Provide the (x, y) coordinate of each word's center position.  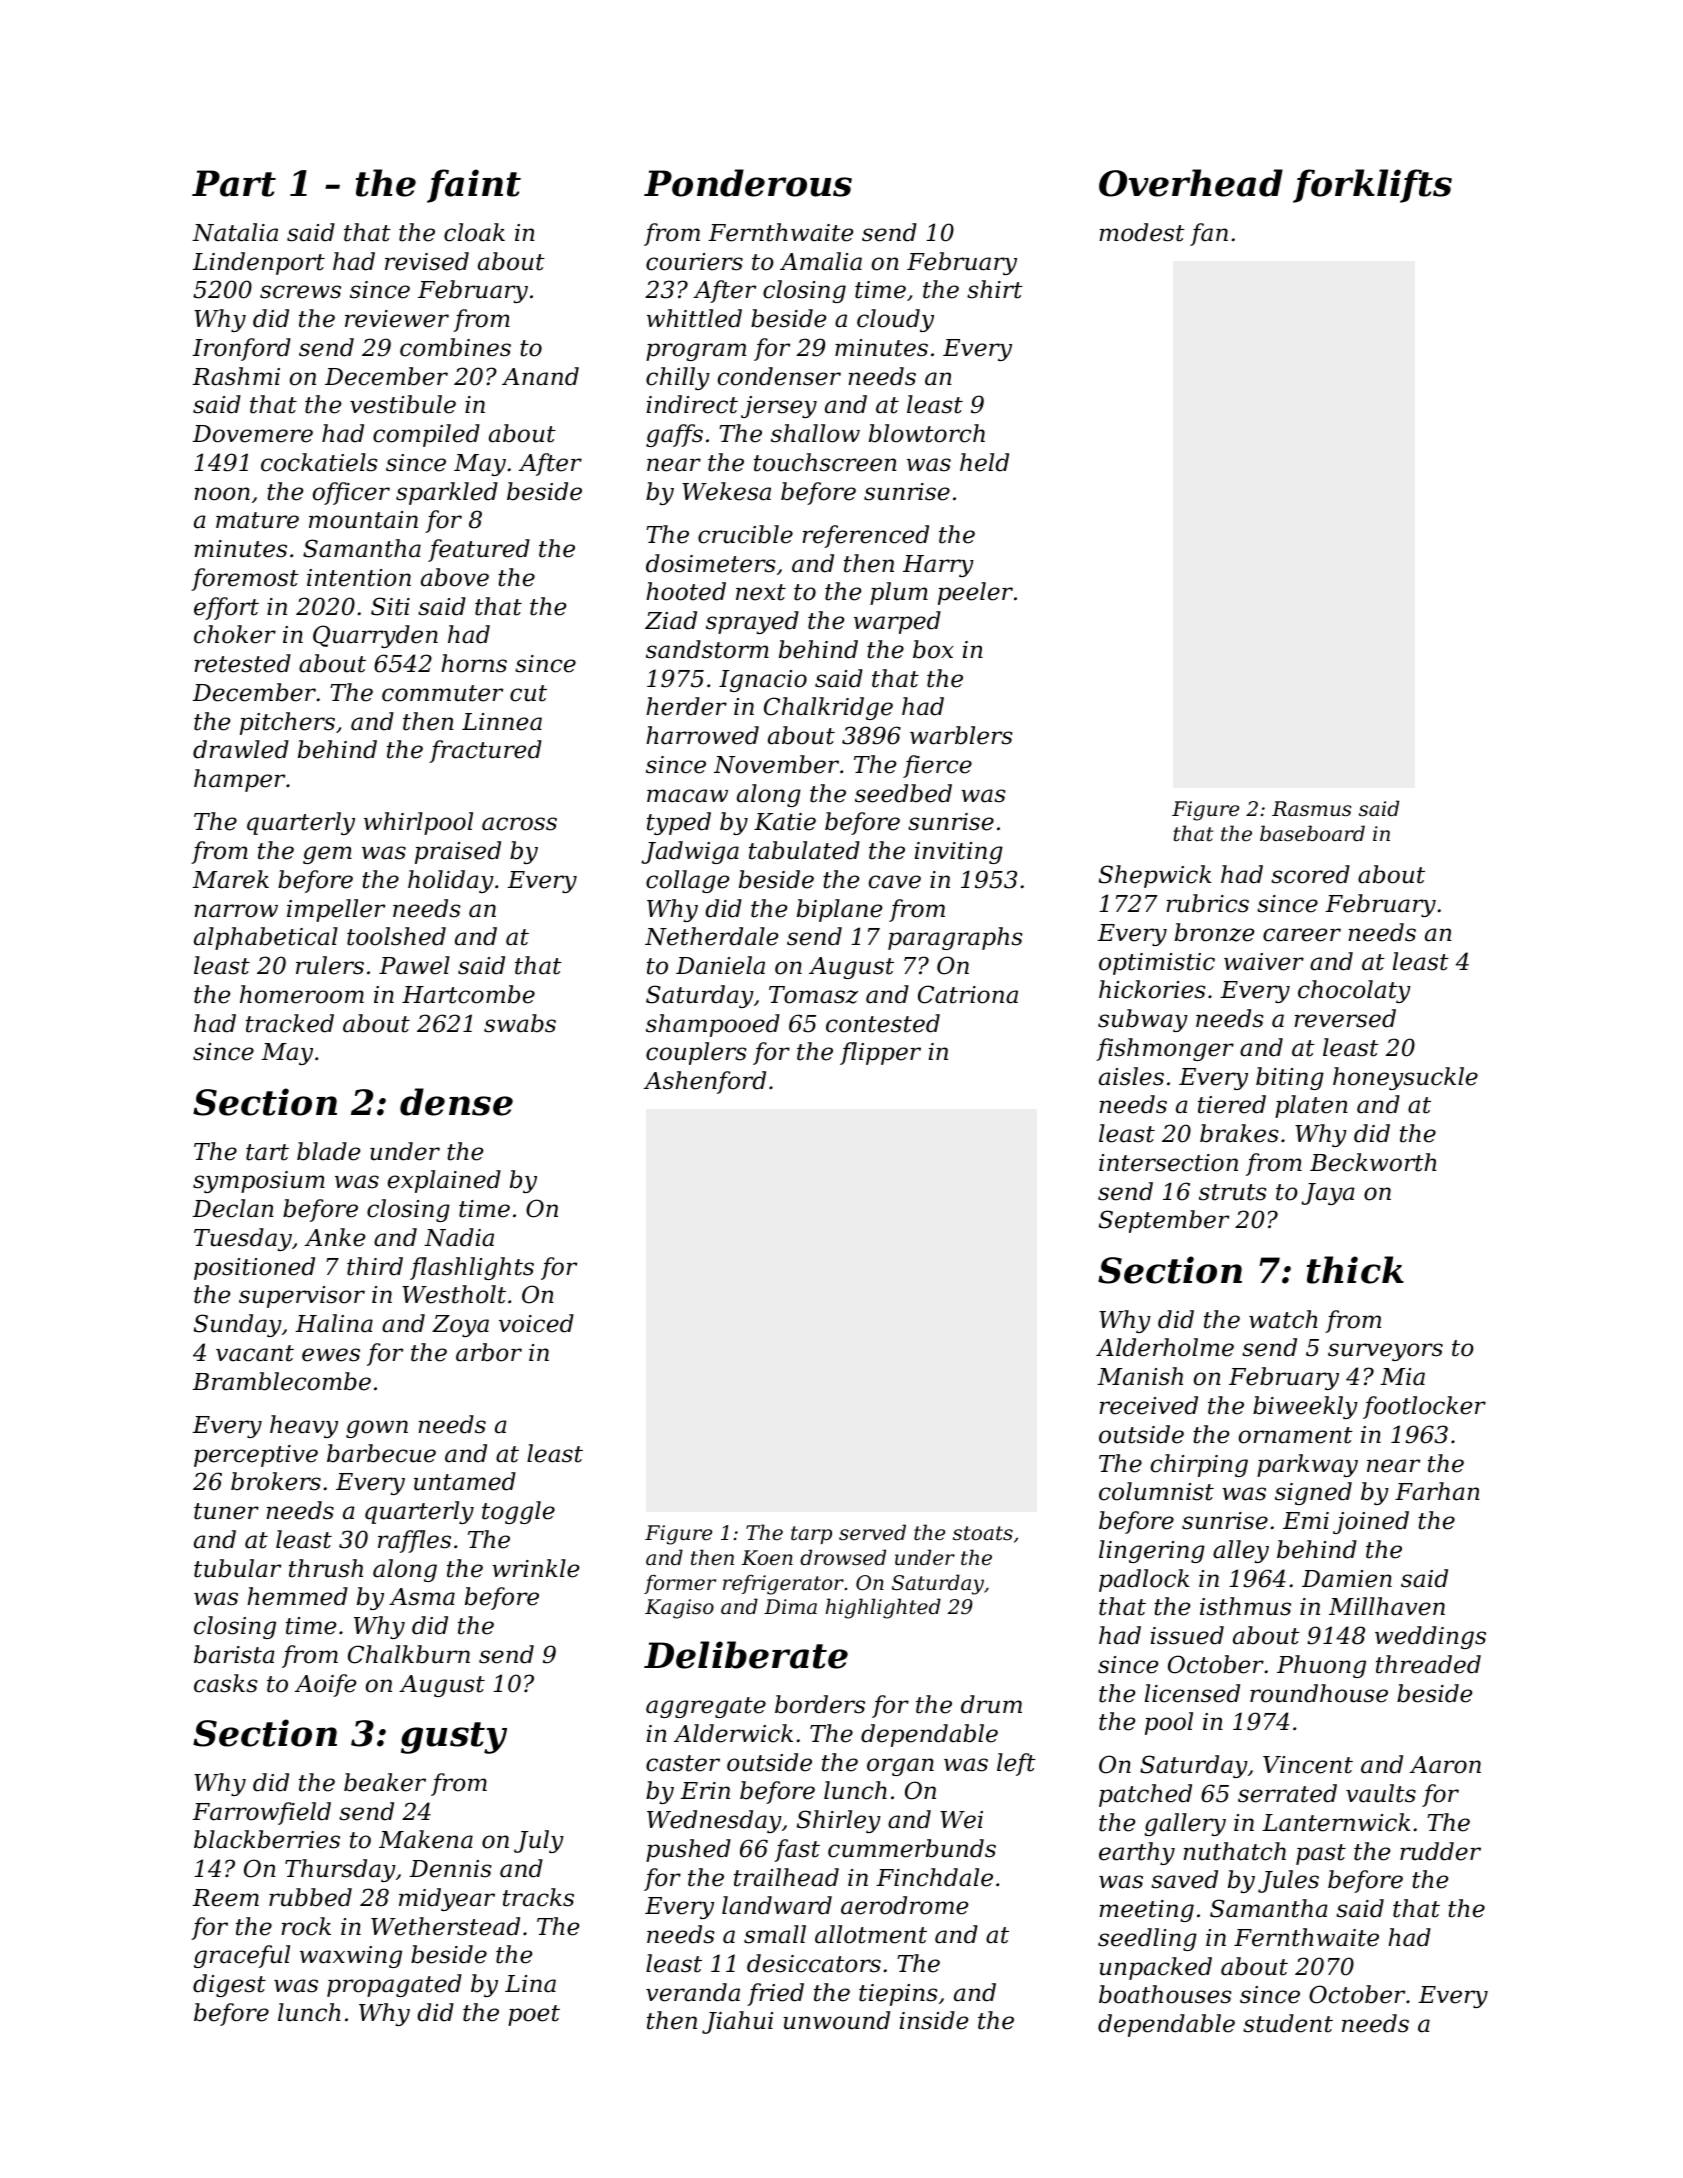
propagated (394, 1985)
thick (1355, 1270)
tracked (290, 1023)
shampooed (713, 1025)
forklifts (1372, 186)
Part (234, 183)
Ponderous (748, 183)
